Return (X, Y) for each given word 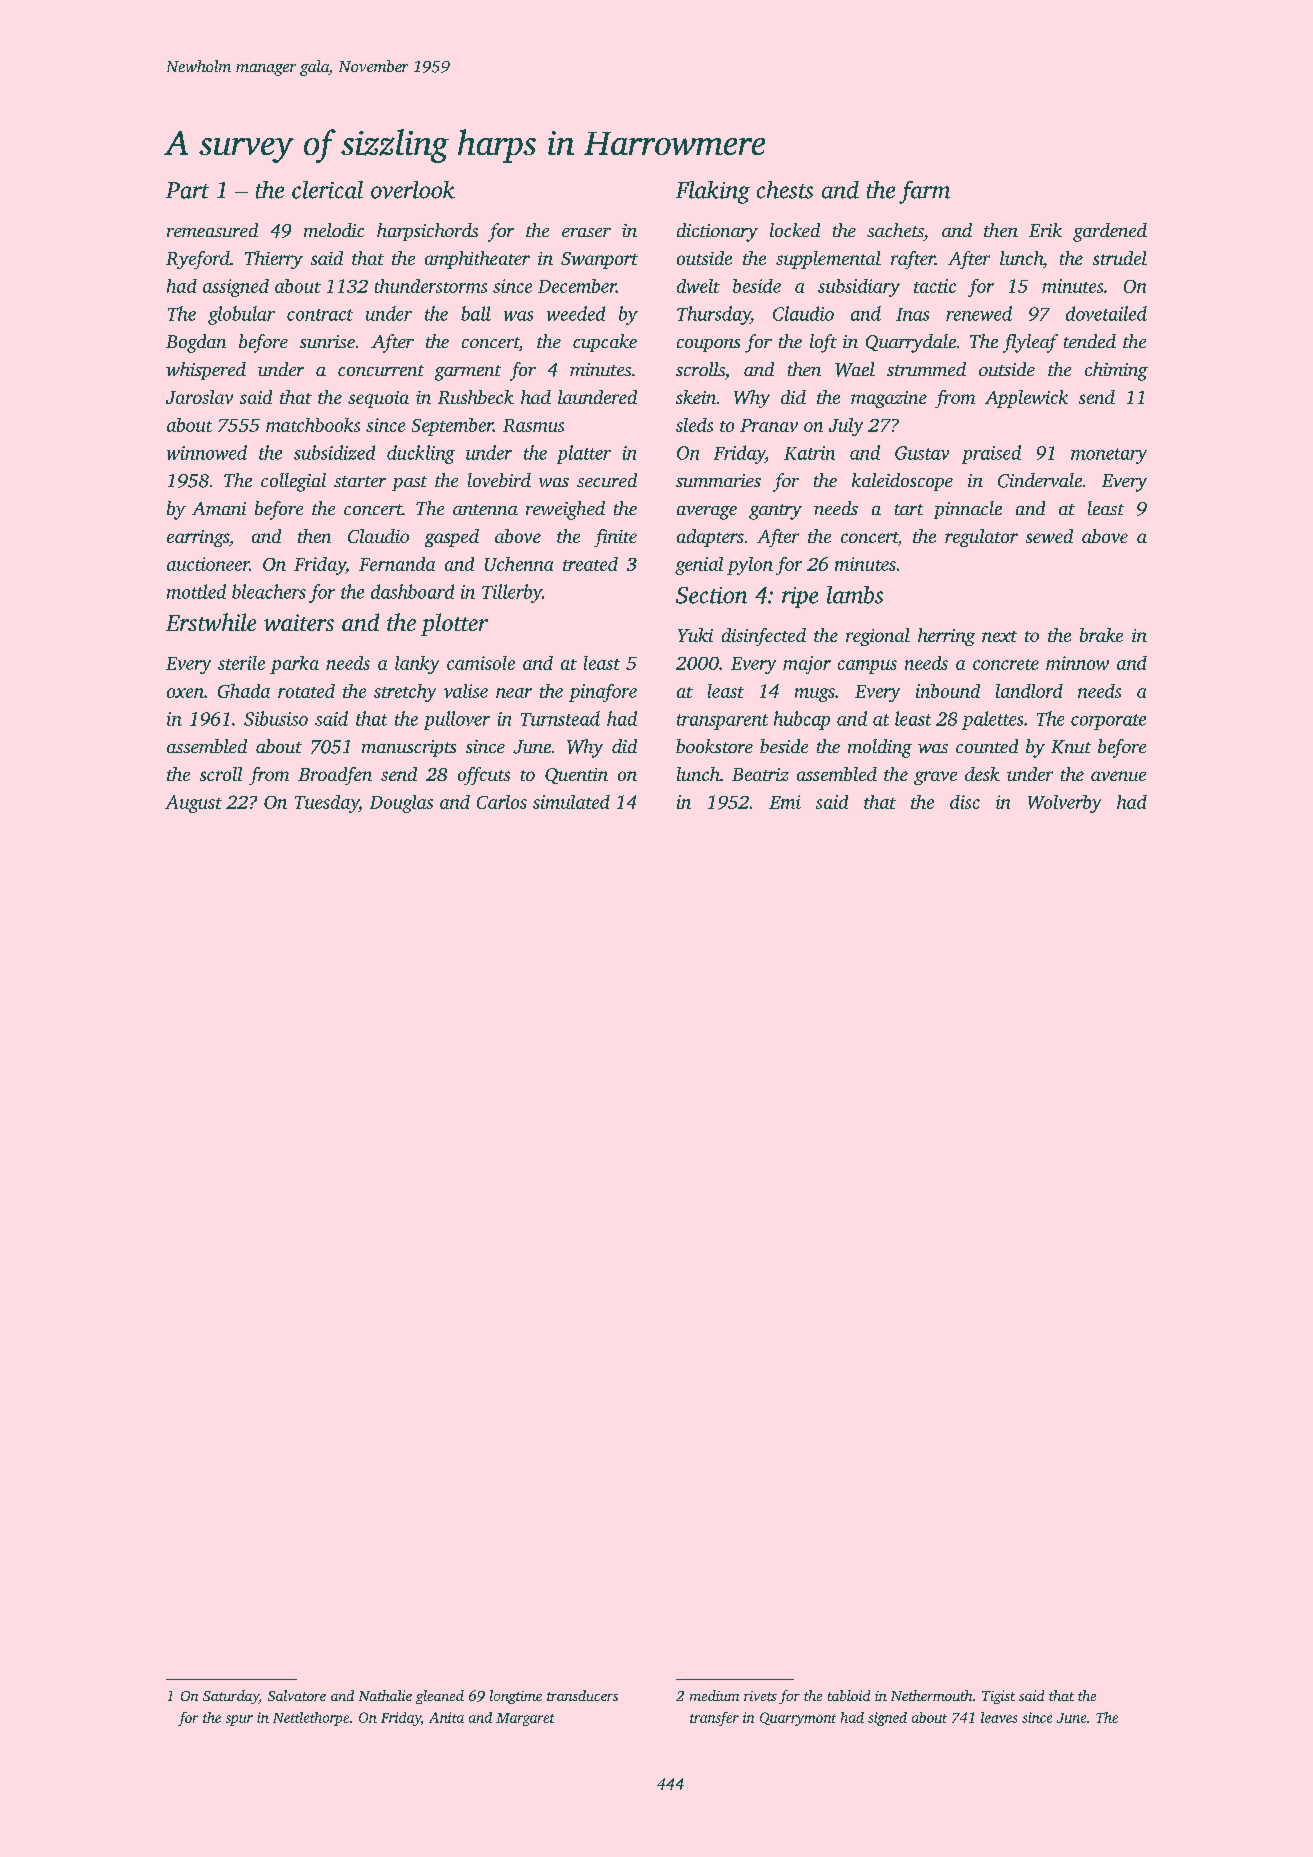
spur (239, 1720)
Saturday (231, 1697)
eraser (586, 232)
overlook (413, 190)
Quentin (576, 776)
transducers (582, 1695)
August (193, 804)
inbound (948, 691)
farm (924, 192)
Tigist (998, 1697)
